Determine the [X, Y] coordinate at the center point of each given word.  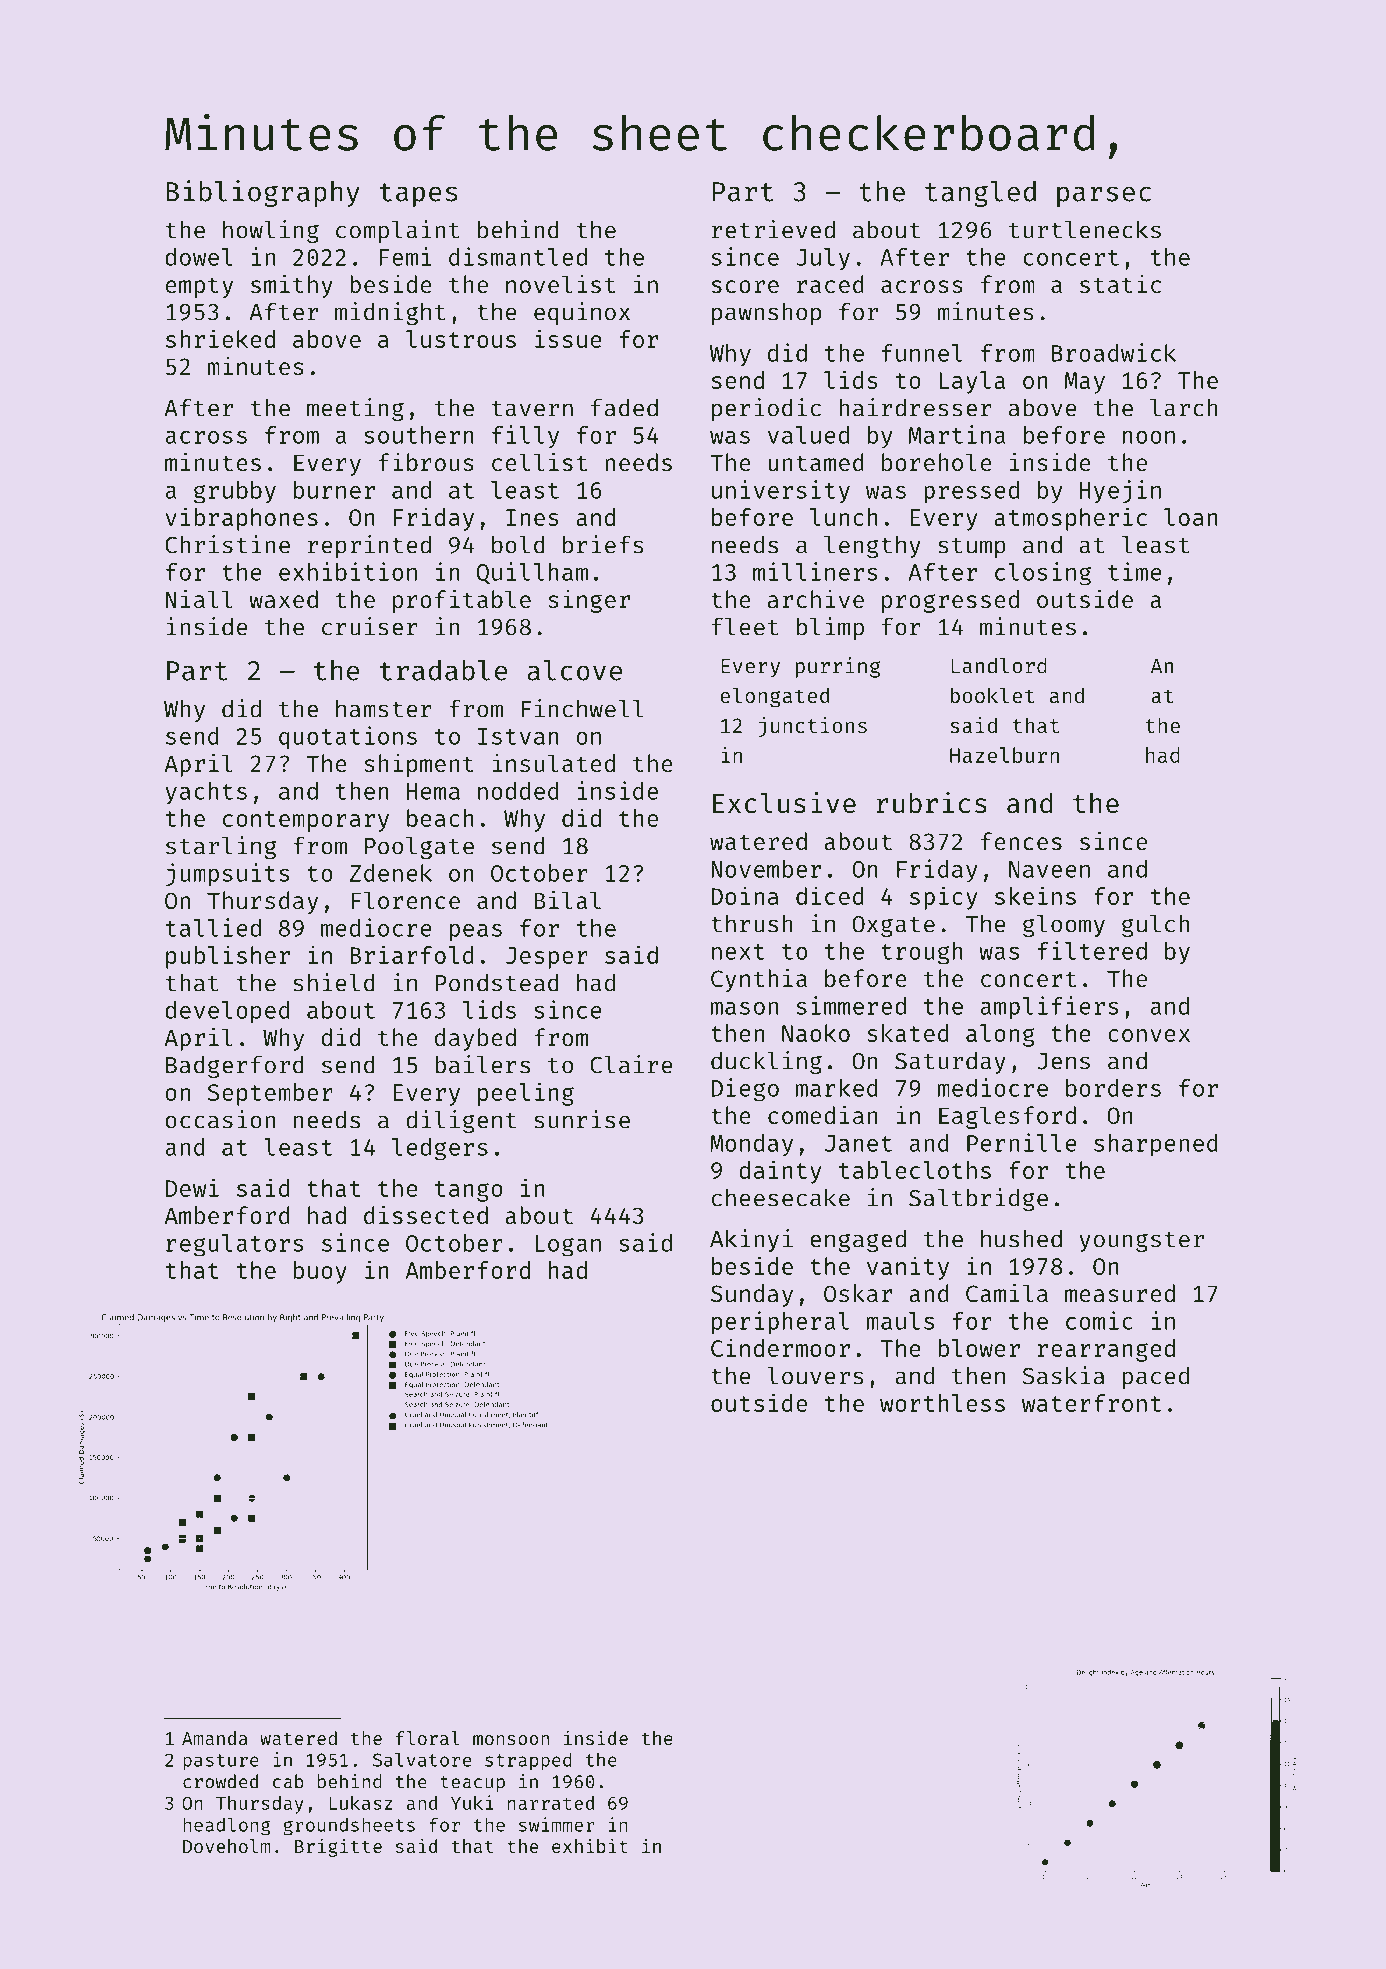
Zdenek [391, 873]
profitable [462, 601]
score [745, 286]
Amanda [215, 1738]
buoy [320, 1272]
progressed [950, 601]
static [1120, 284]
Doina [744, 895]
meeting [355, 409]
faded [624, 407]
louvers [815, 1376]
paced [1156, 1377]
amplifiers [1049, 1008]
